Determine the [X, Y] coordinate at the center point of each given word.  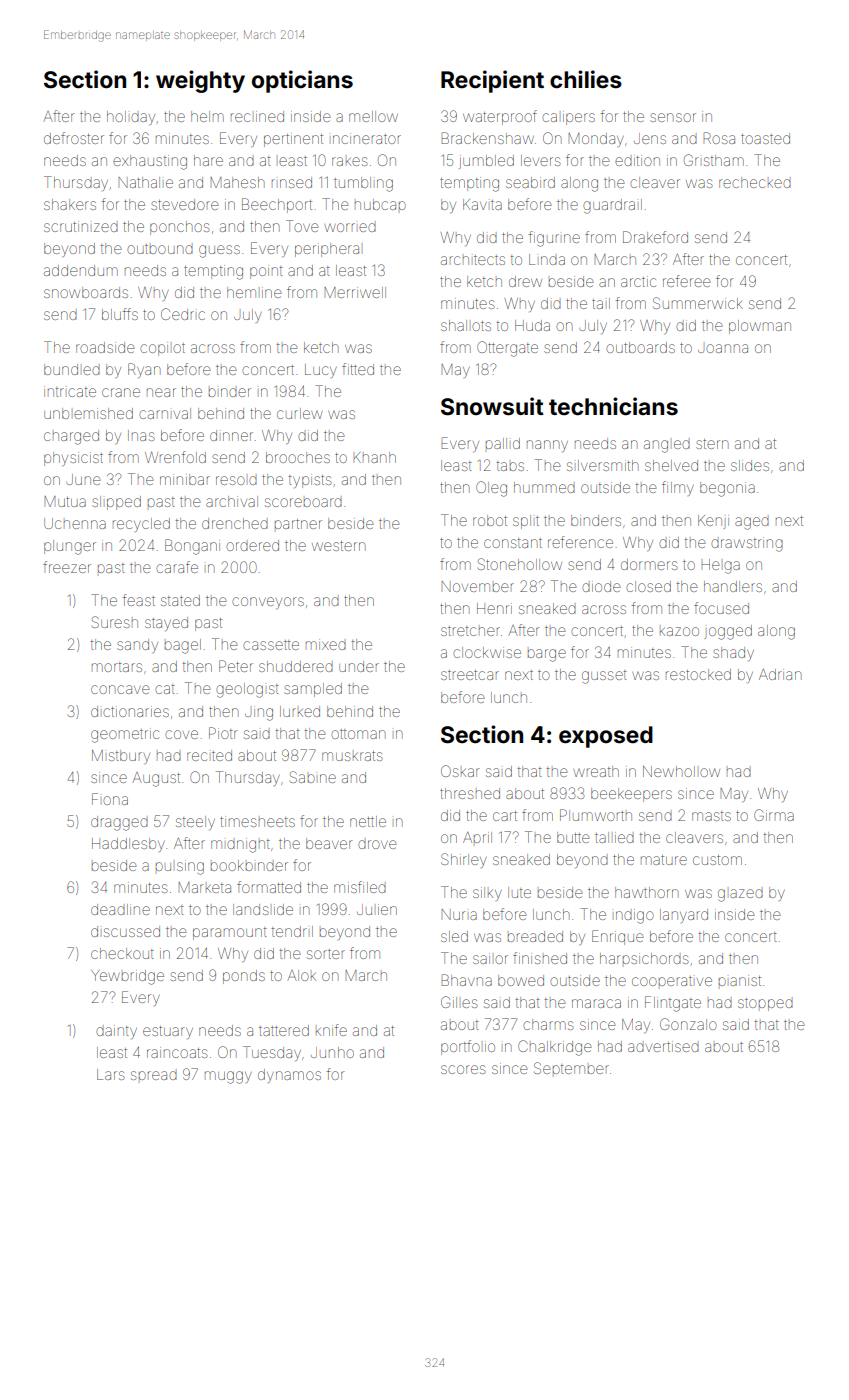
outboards [640, 347]
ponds [244, 977]
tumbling [363, 184]
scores [463, 1069]
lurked [300, 711]
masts [711, 816]
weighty [200, 81]
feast [139, 600]
